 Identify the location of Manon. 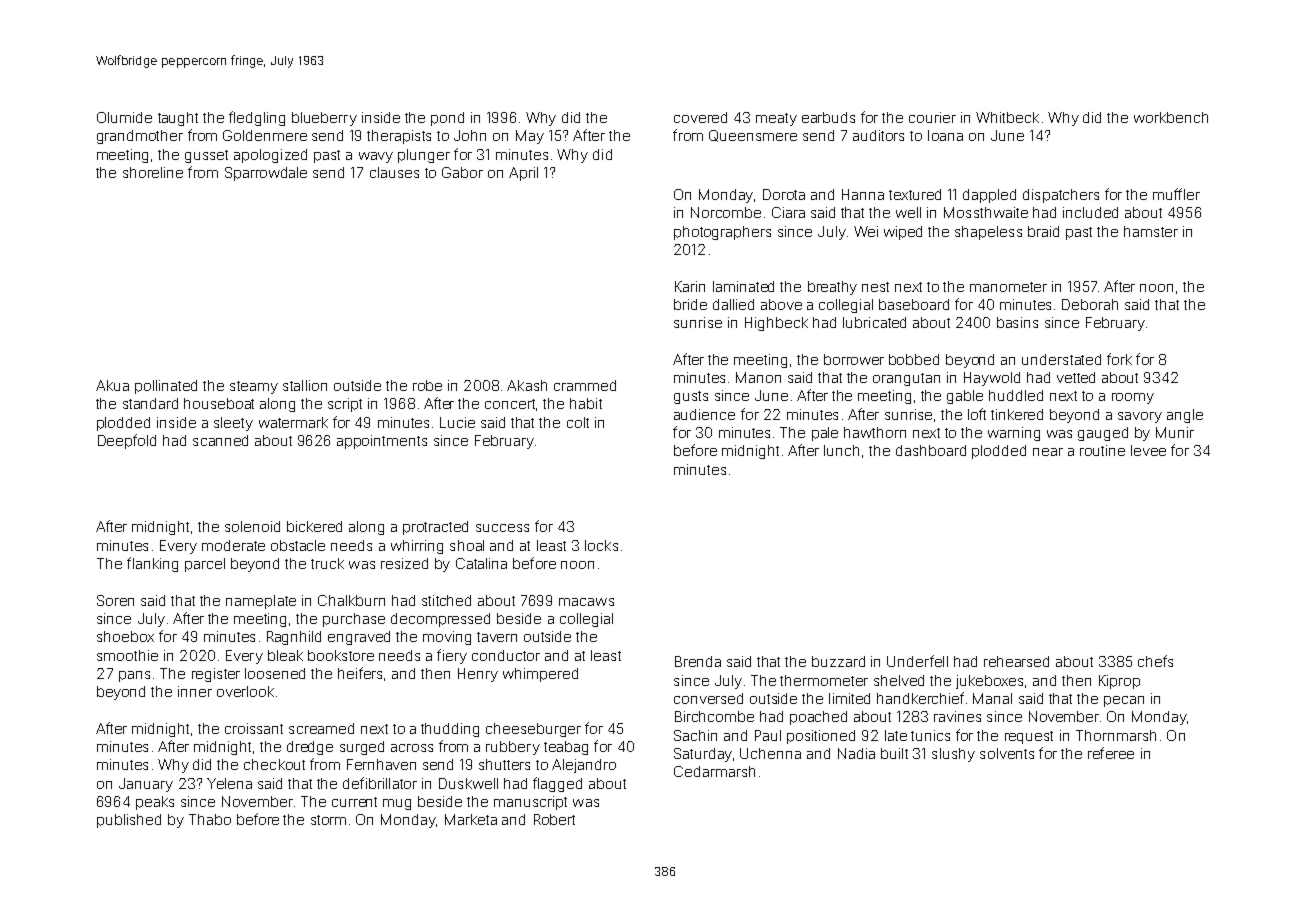
(758, 377).
